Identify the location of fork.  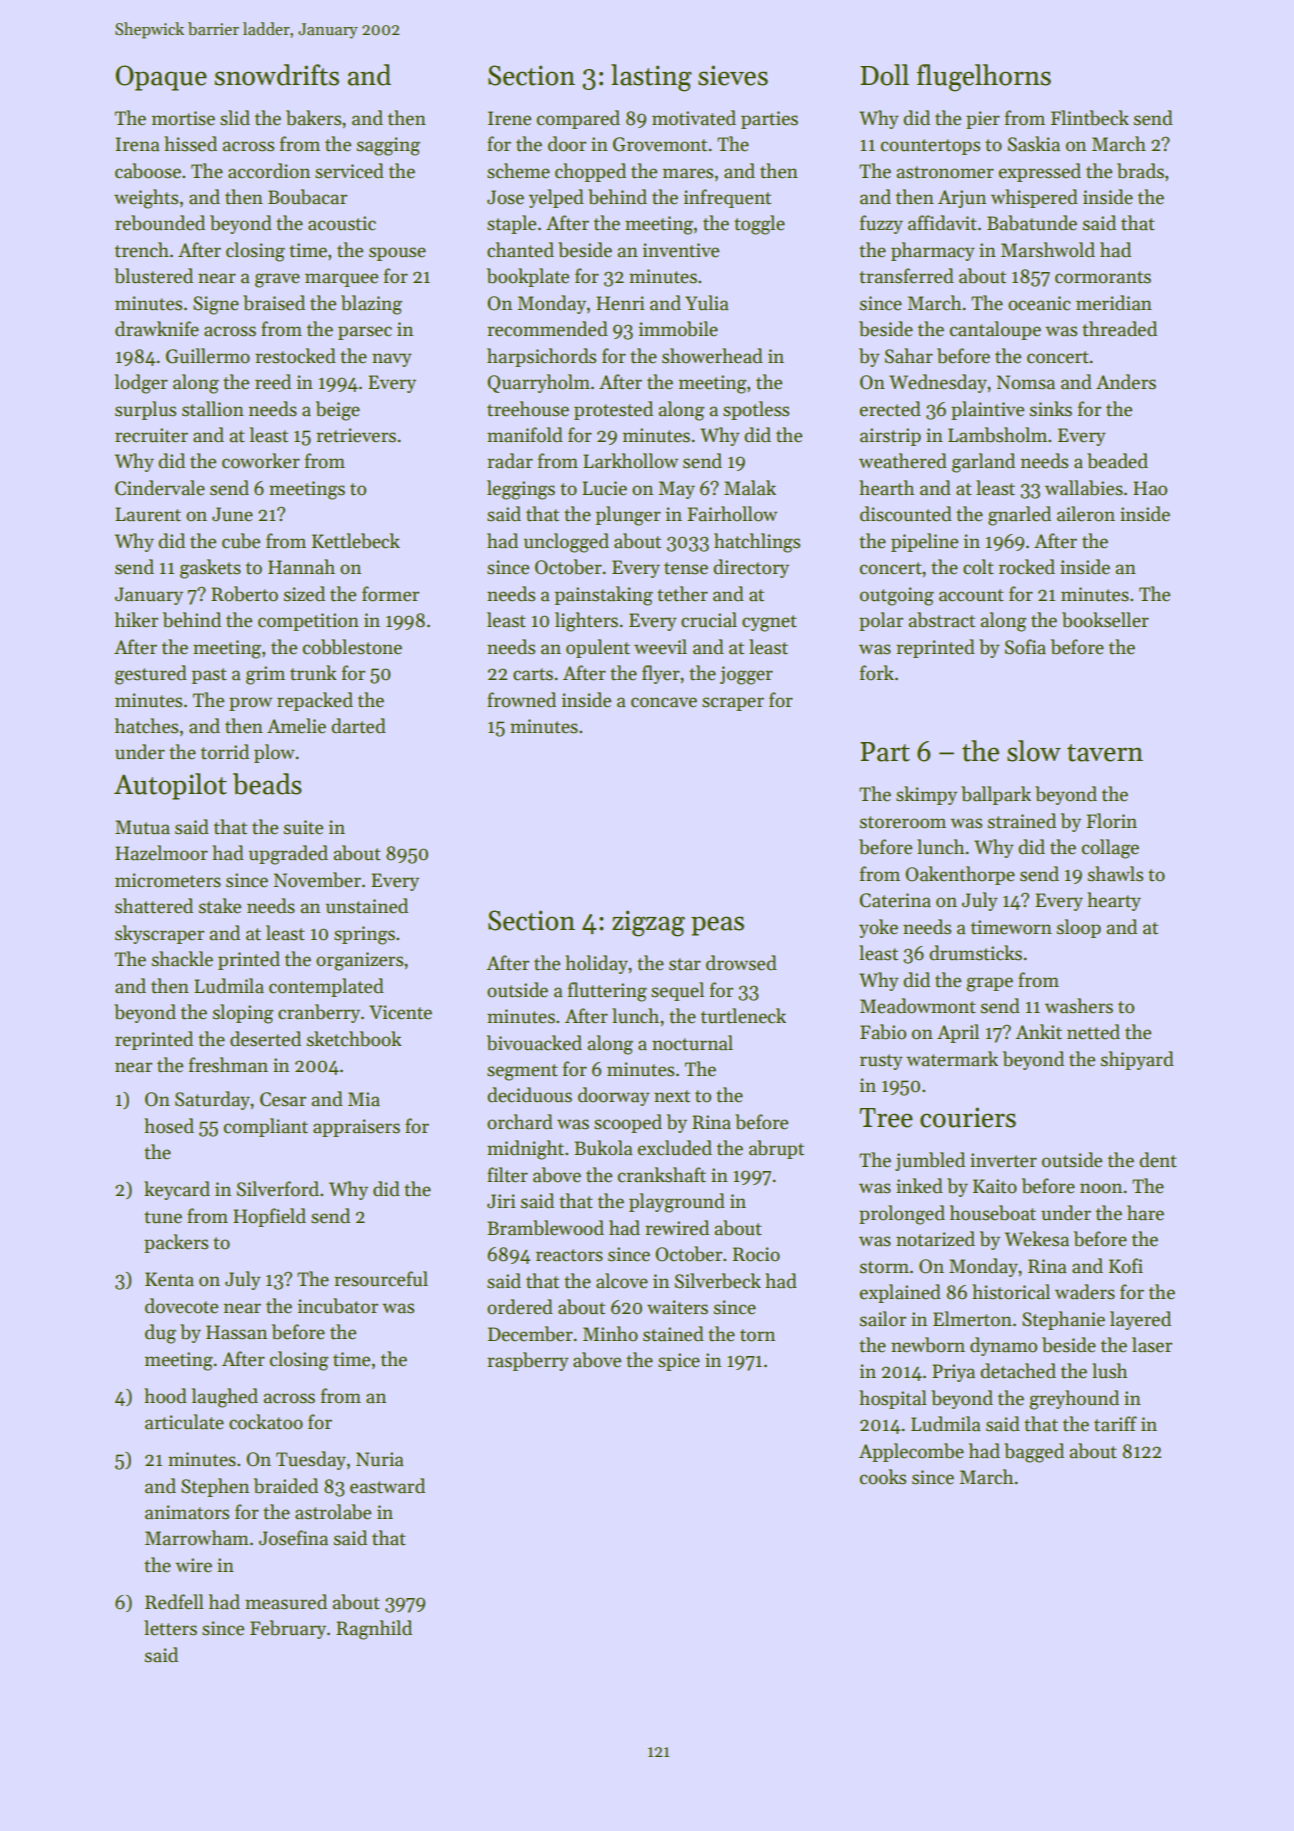
(877, 673).
